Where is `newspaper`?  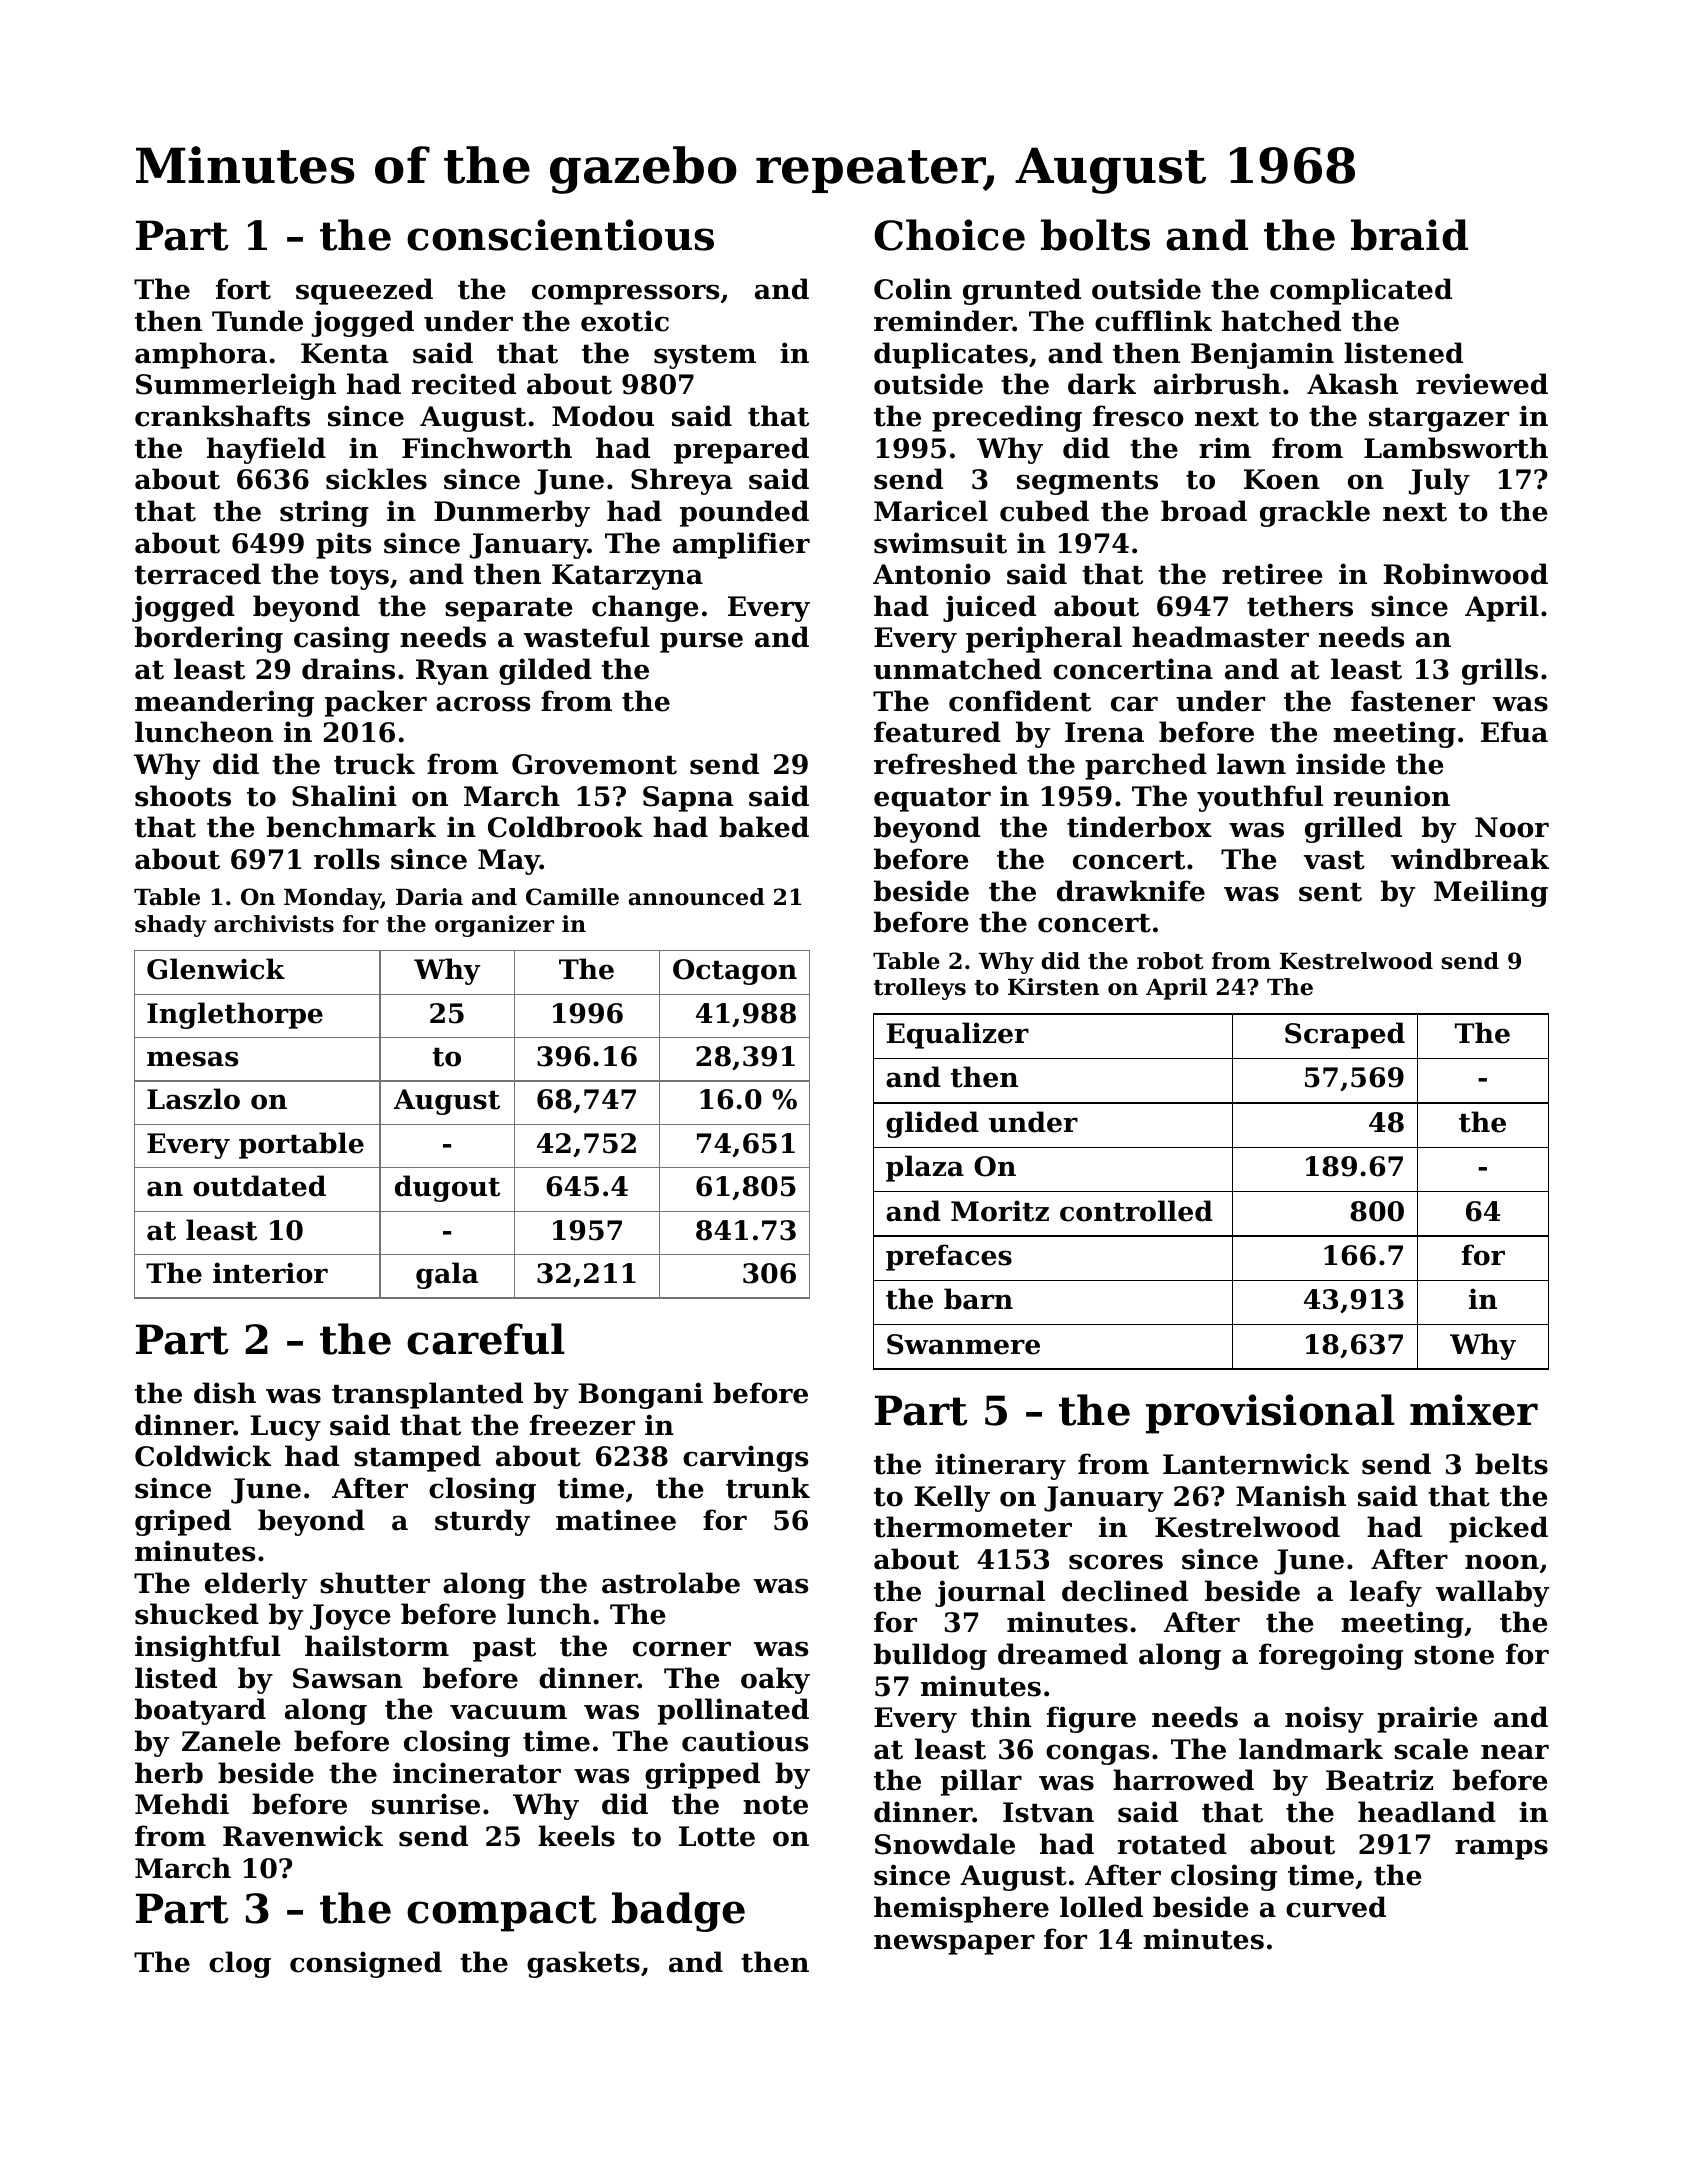
newspaper is located at coordinates (954, 1944).
